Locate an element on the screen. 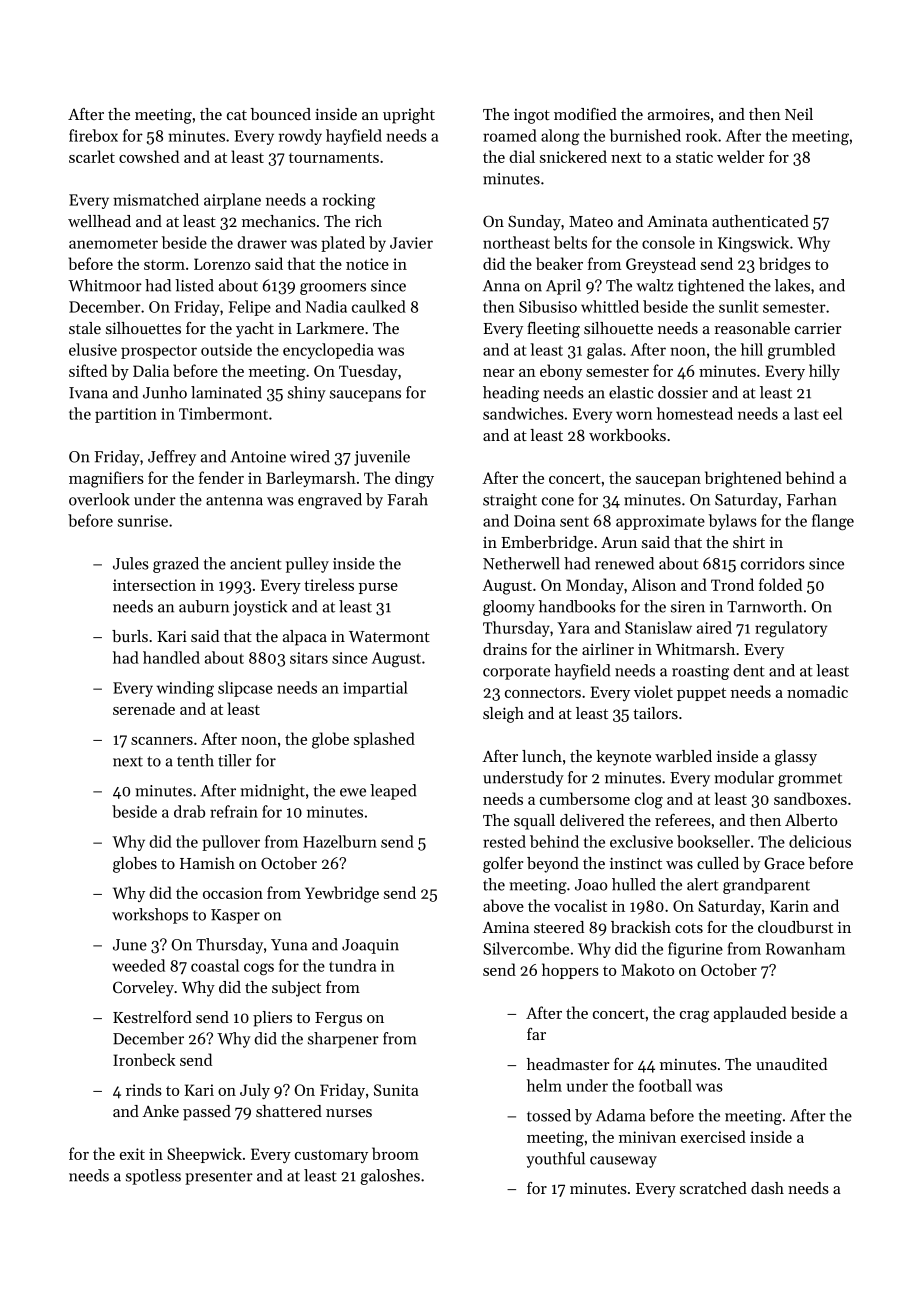  steered is located at coordinates (559, 927).
